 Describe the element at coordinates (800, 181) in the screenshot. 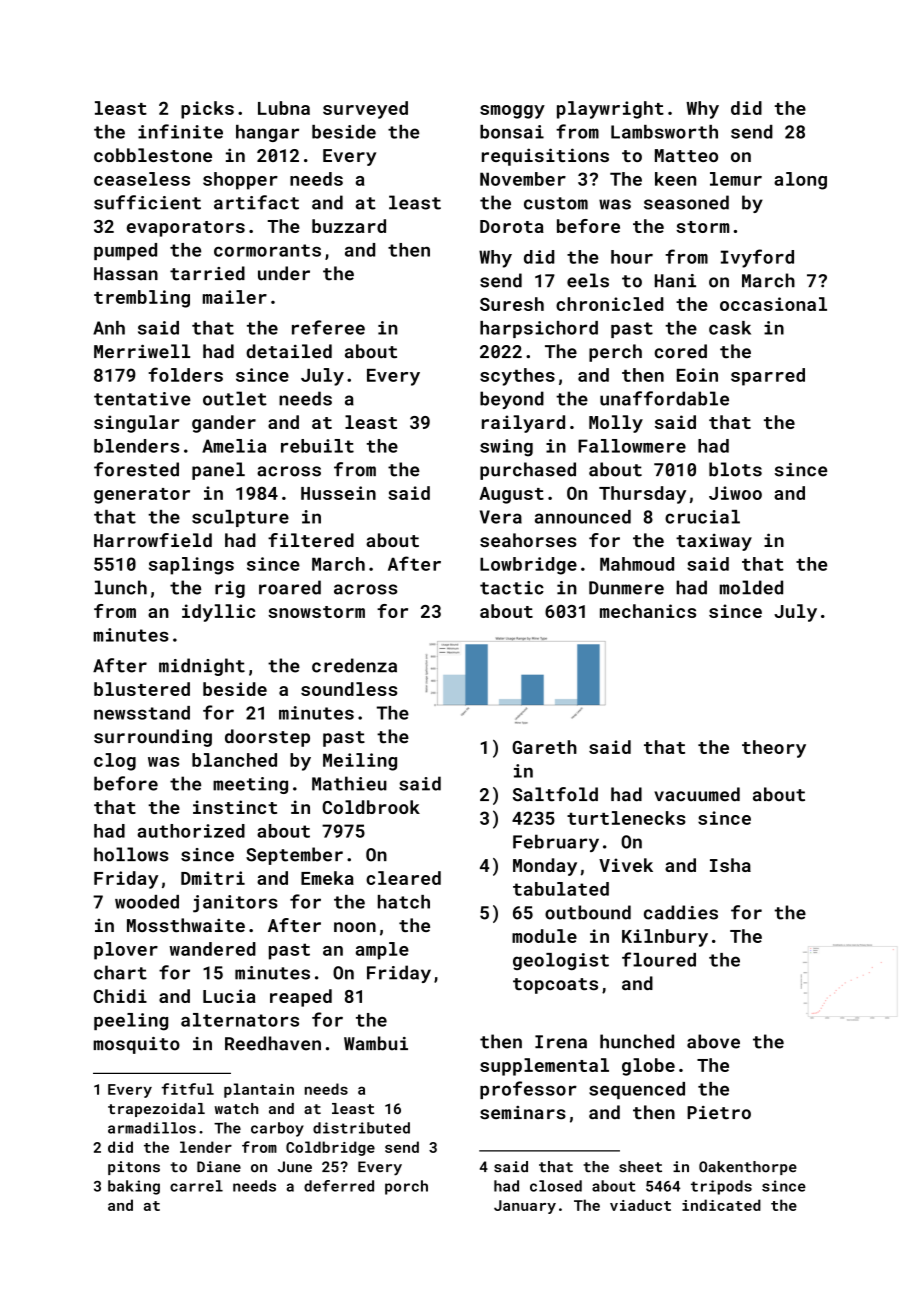

I see `along` at that location.
